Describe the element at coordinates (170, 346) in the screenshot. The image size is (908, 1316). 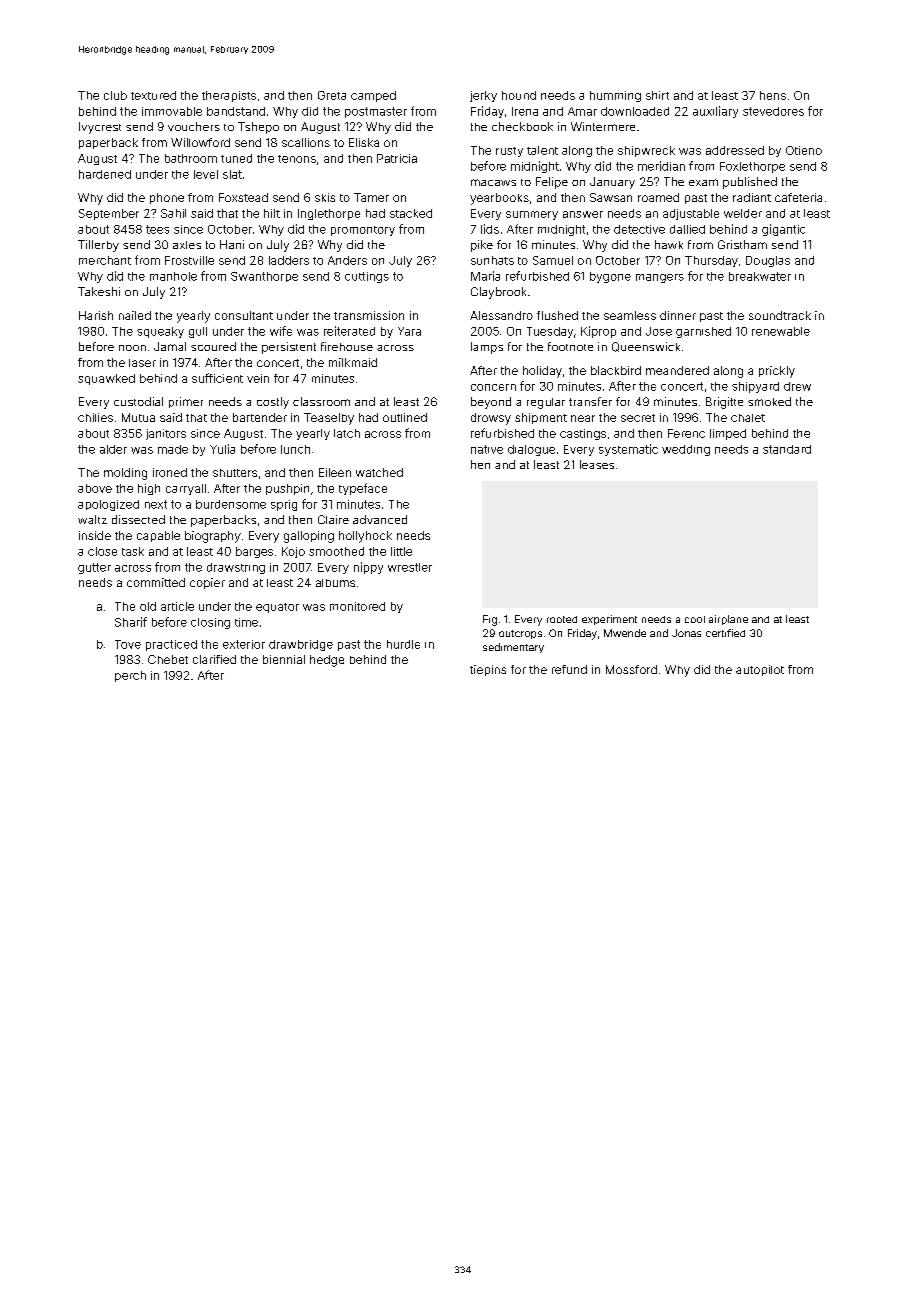
I see `Jamal` at that location.
